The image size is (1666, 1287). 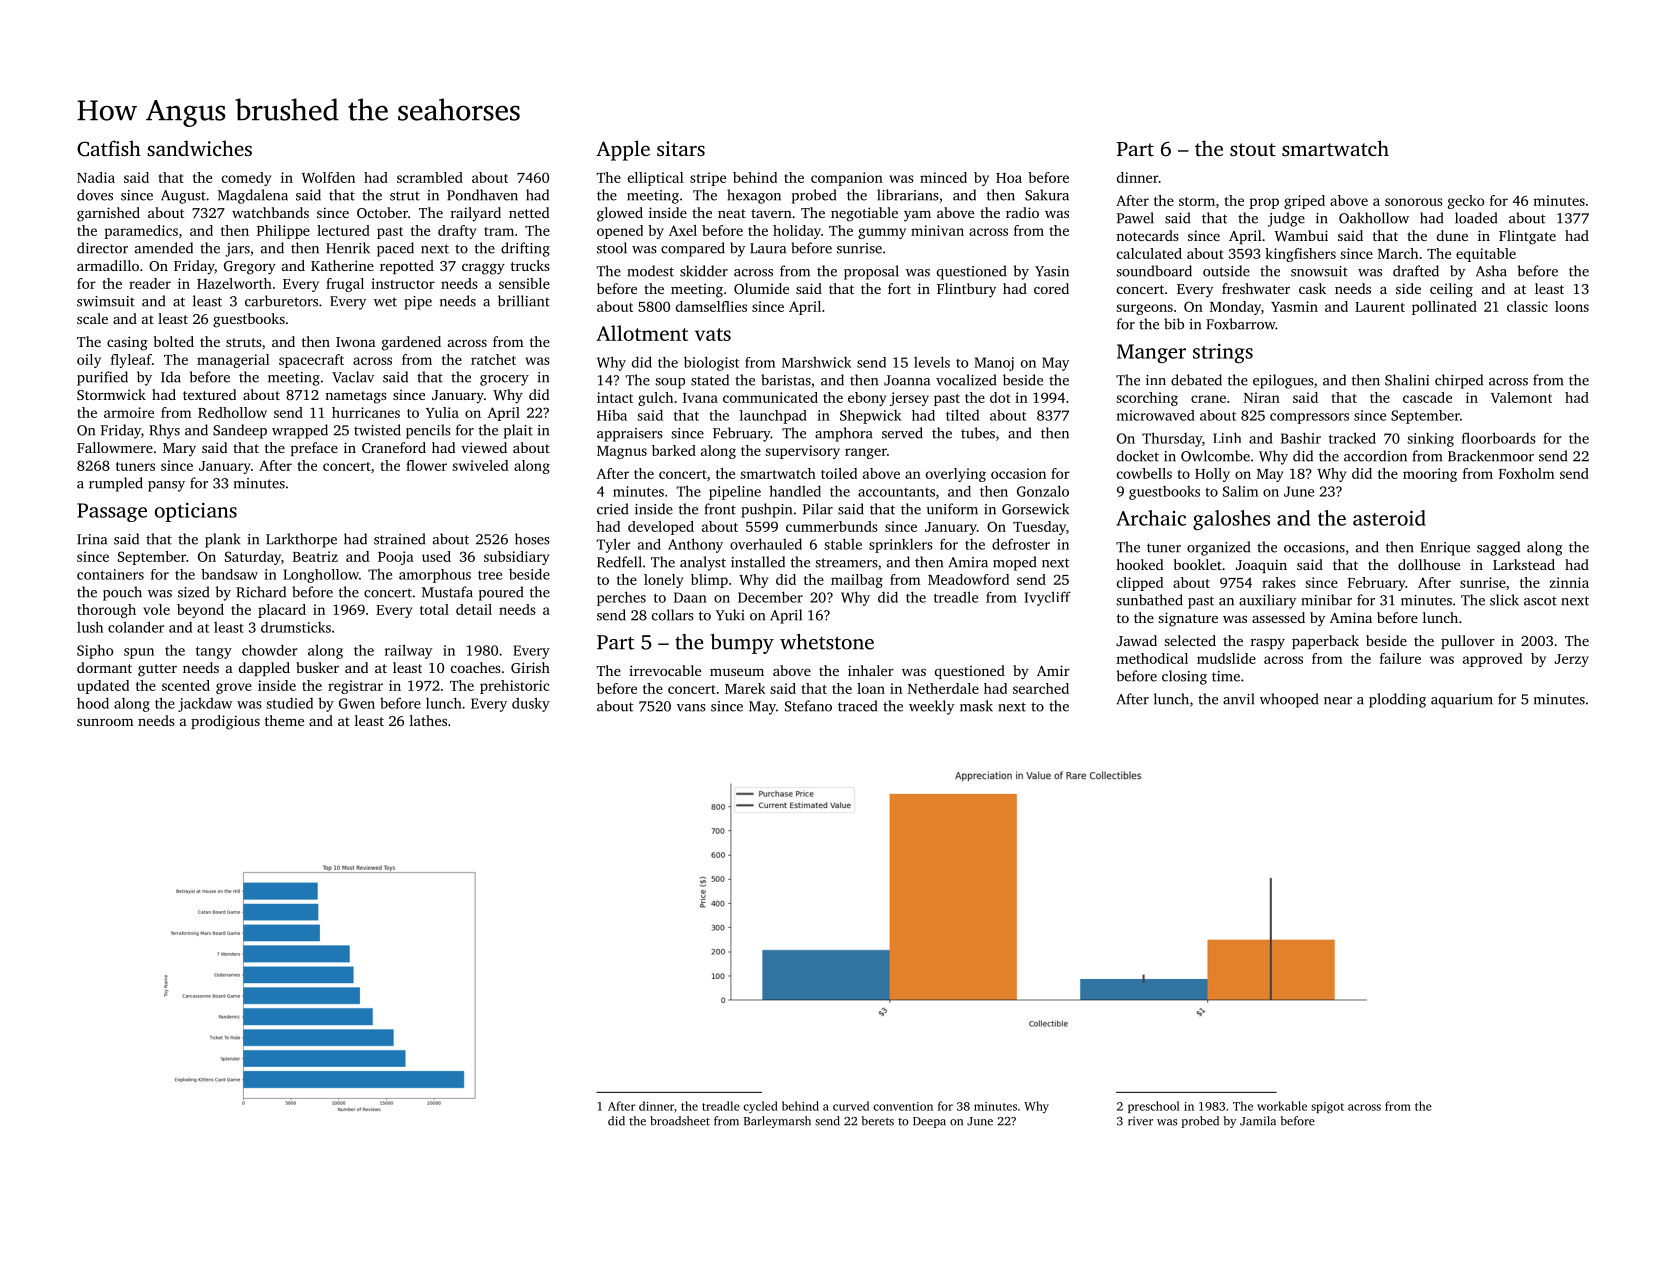 What do you see at coordinates (250, 268) in the screenshot?
I see `Gregory` at bounding box center [250, 268].
